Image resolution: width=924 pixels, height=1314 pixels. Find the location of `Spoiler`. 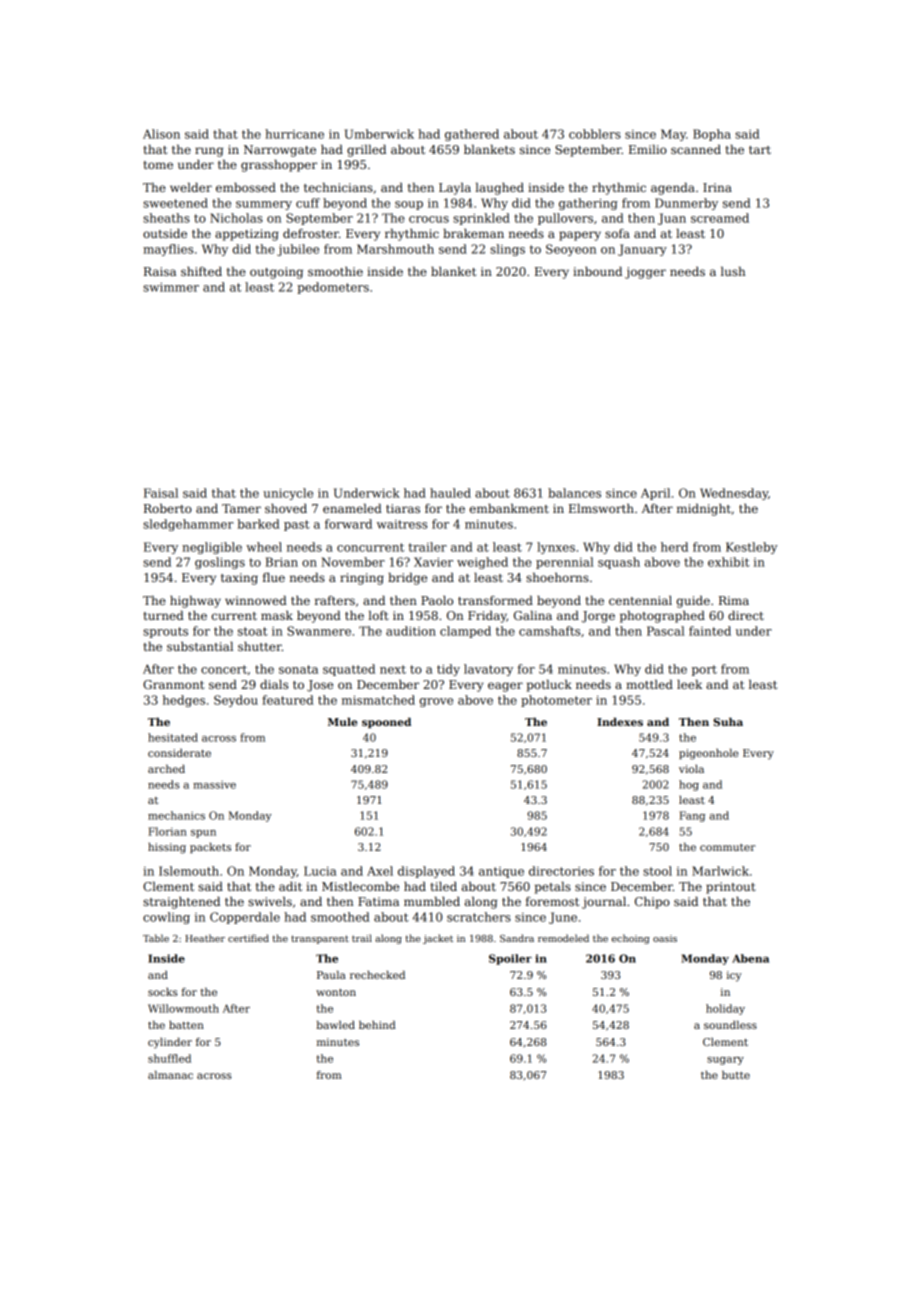

Spoiler is located at coordinates (510, 959).
